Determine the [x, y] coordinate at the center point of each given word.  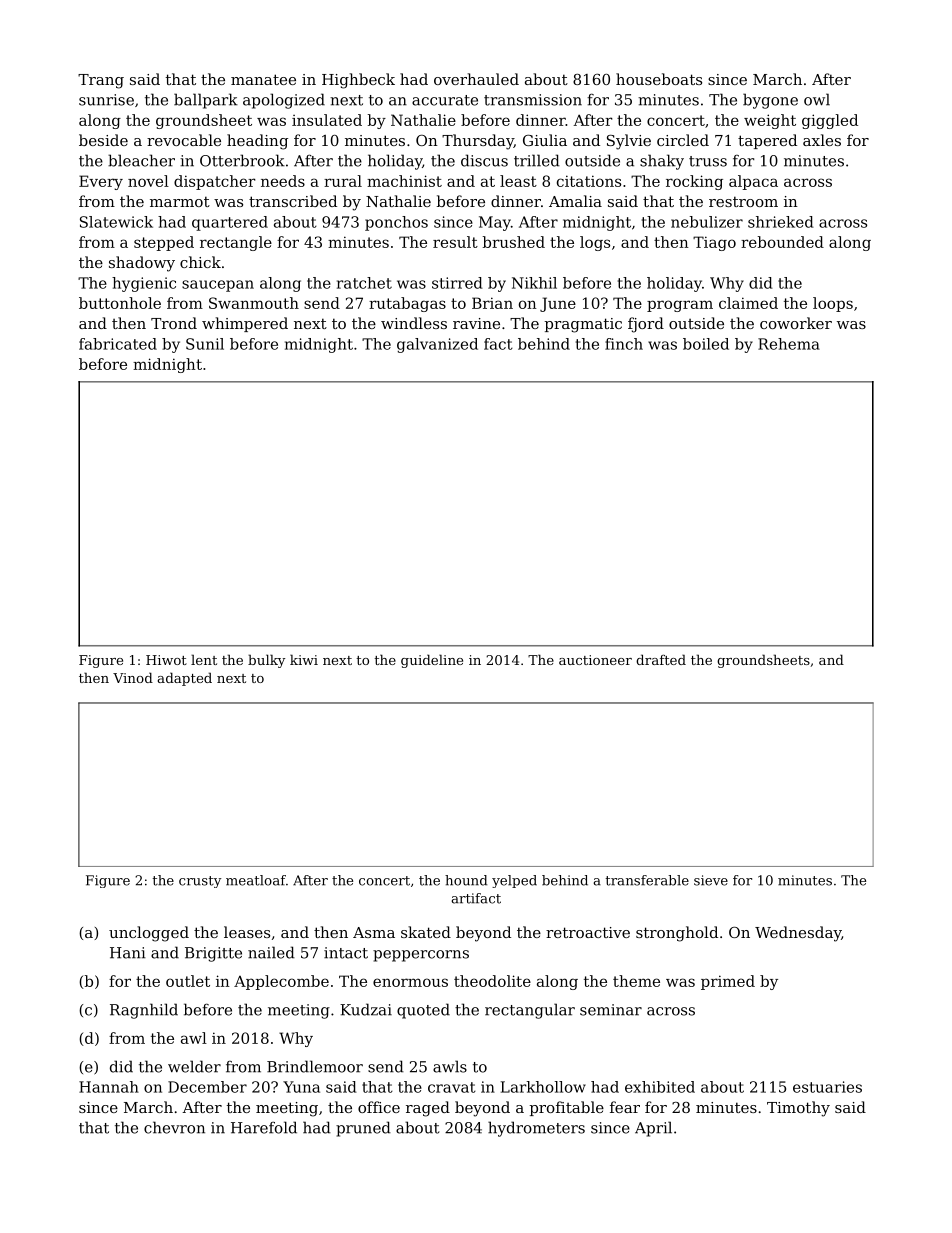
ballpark [206, 101]
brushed [514, 242]
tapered [767, 141]
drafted [661, 659]
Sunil [205, 344]
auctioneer [595, 660]
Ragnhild [144, 1011]
